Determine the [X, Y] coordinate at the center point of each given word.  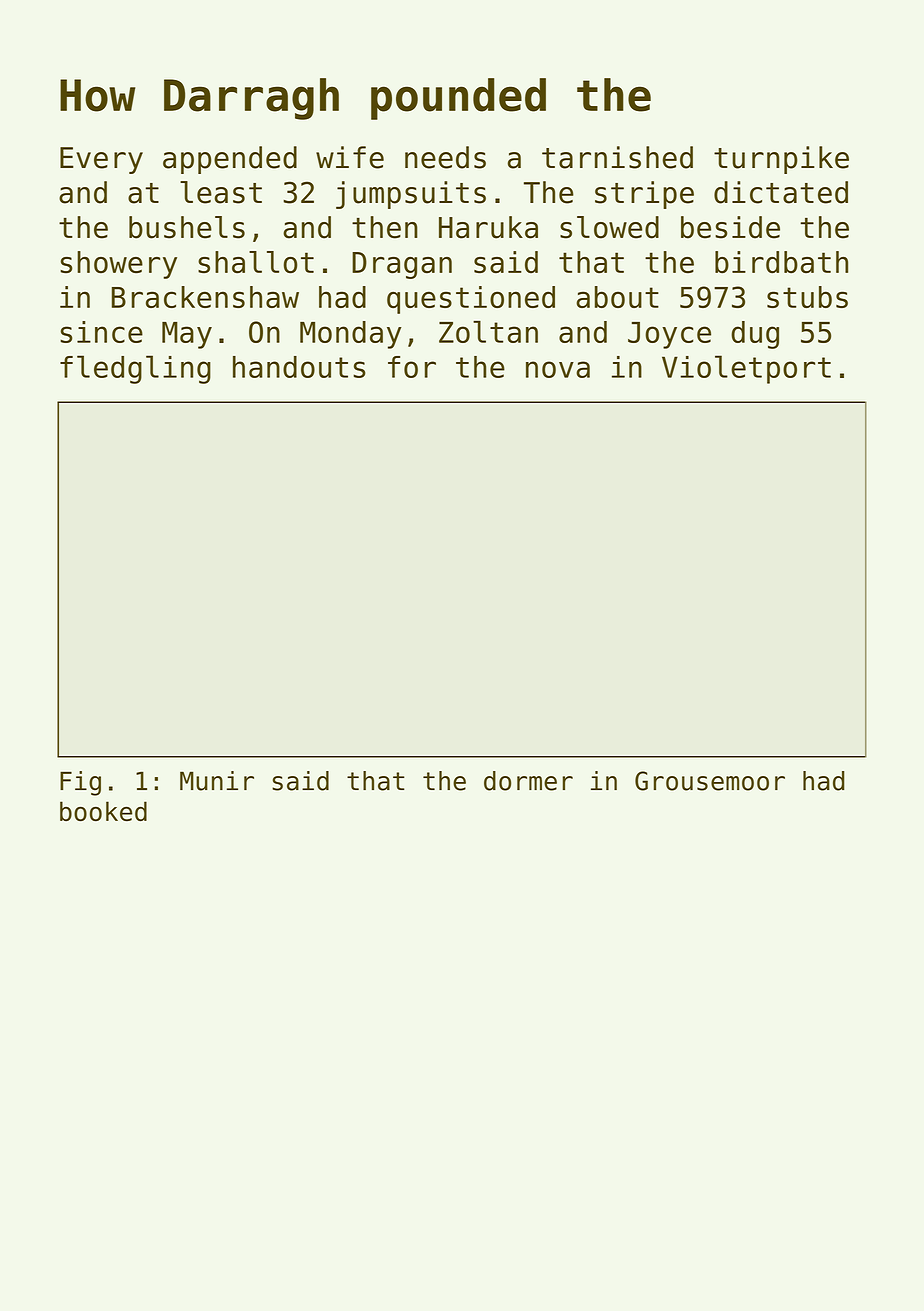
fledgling [135, 369]
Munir [217, 781]
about [617, 297]
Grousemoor [710, 781]
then [385, 227]
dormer [528, 781]
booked [103, 811]
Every [101, 160]
